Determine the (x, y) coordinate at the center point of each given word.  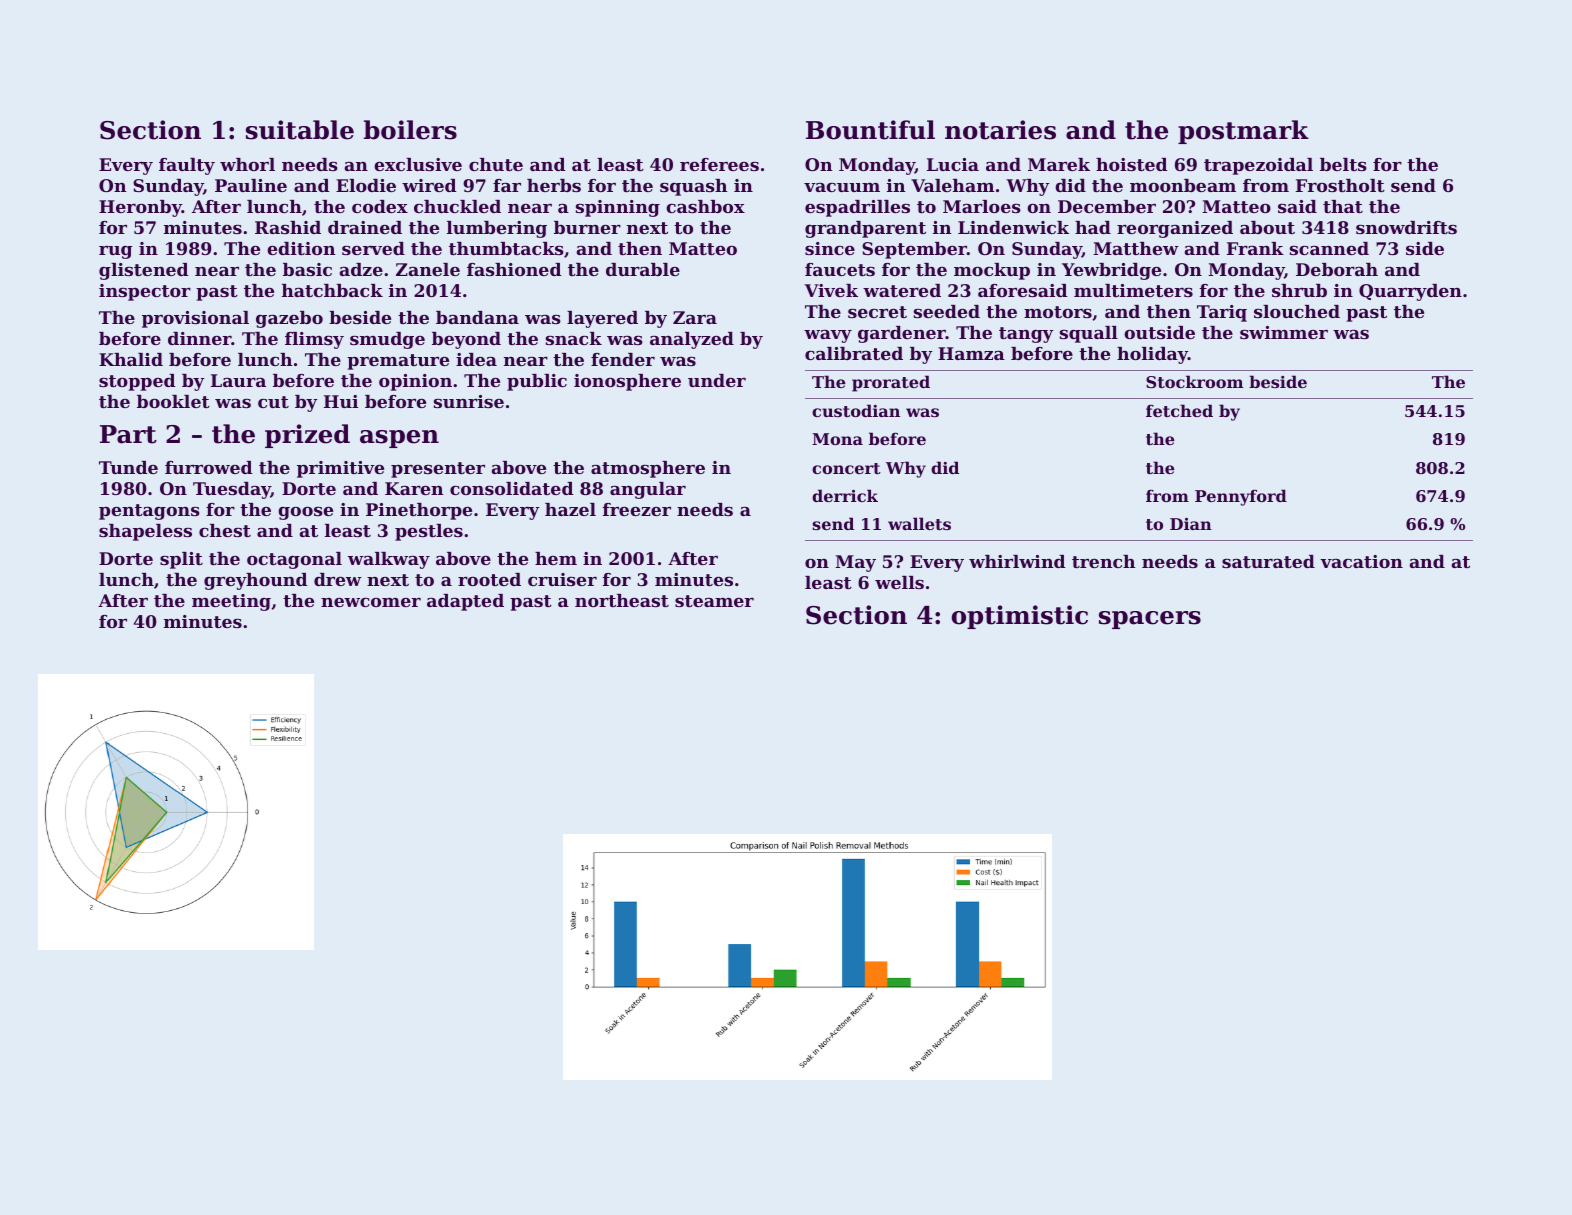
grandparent (865, 229)
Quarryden (1410, 292)
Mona (837, 439)
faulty (187, 166)
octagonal (294, 560)
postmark (1243, 132)
